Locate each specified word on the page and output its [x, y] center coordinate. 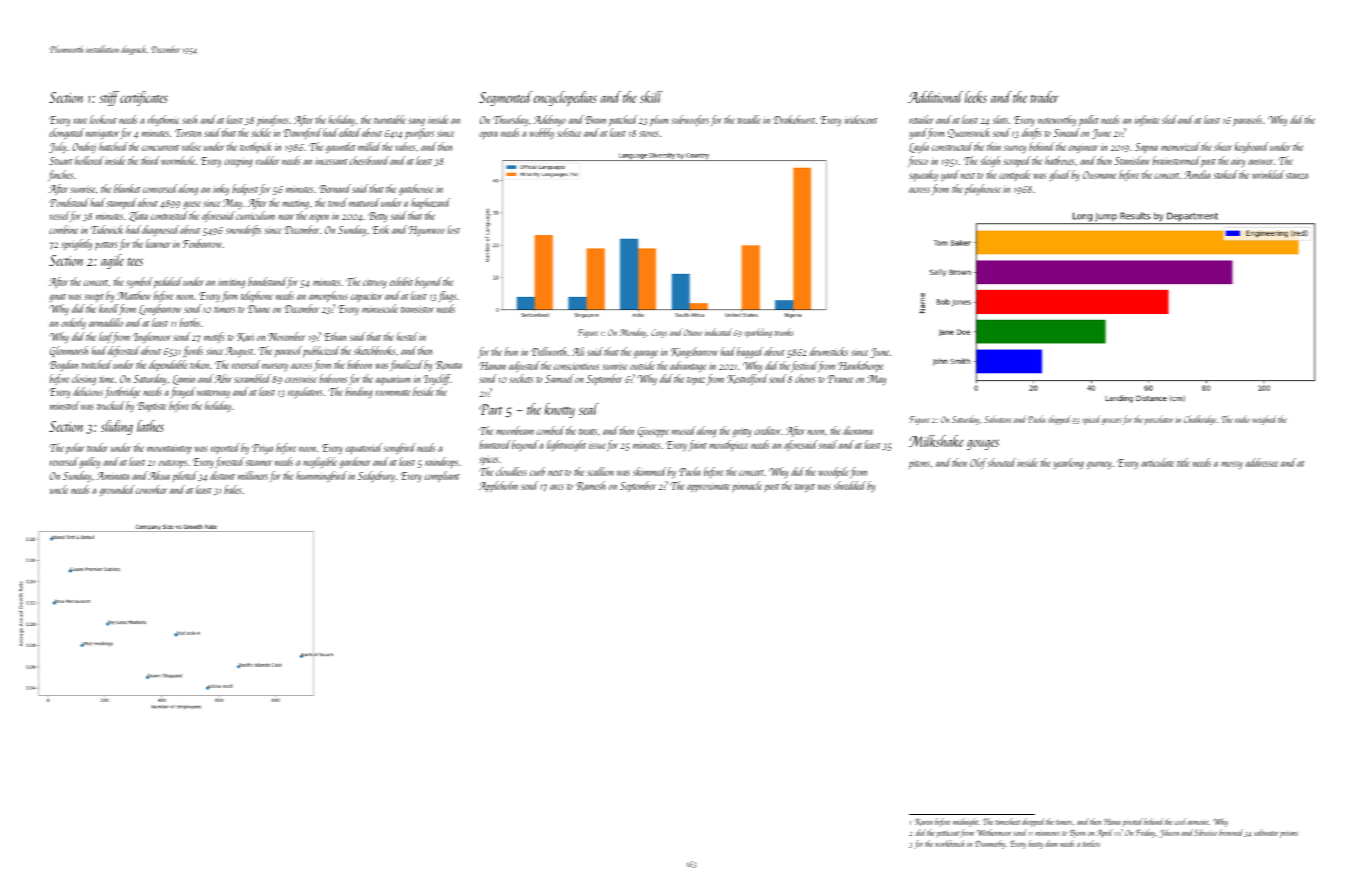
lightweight [566, 445]
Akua [159, 475]
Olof [978, 463]
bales [233, 489]
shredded [849, 485]
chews [805, 378]
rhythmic [164, 120]
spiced [1091, 420]
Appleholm [498, 486]
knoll [109, 308]
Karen [924, 822]
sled [1169, 119]
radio [1242, 419]
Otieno [693, 332]
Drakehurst [794, 119]
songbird [399, 448]
